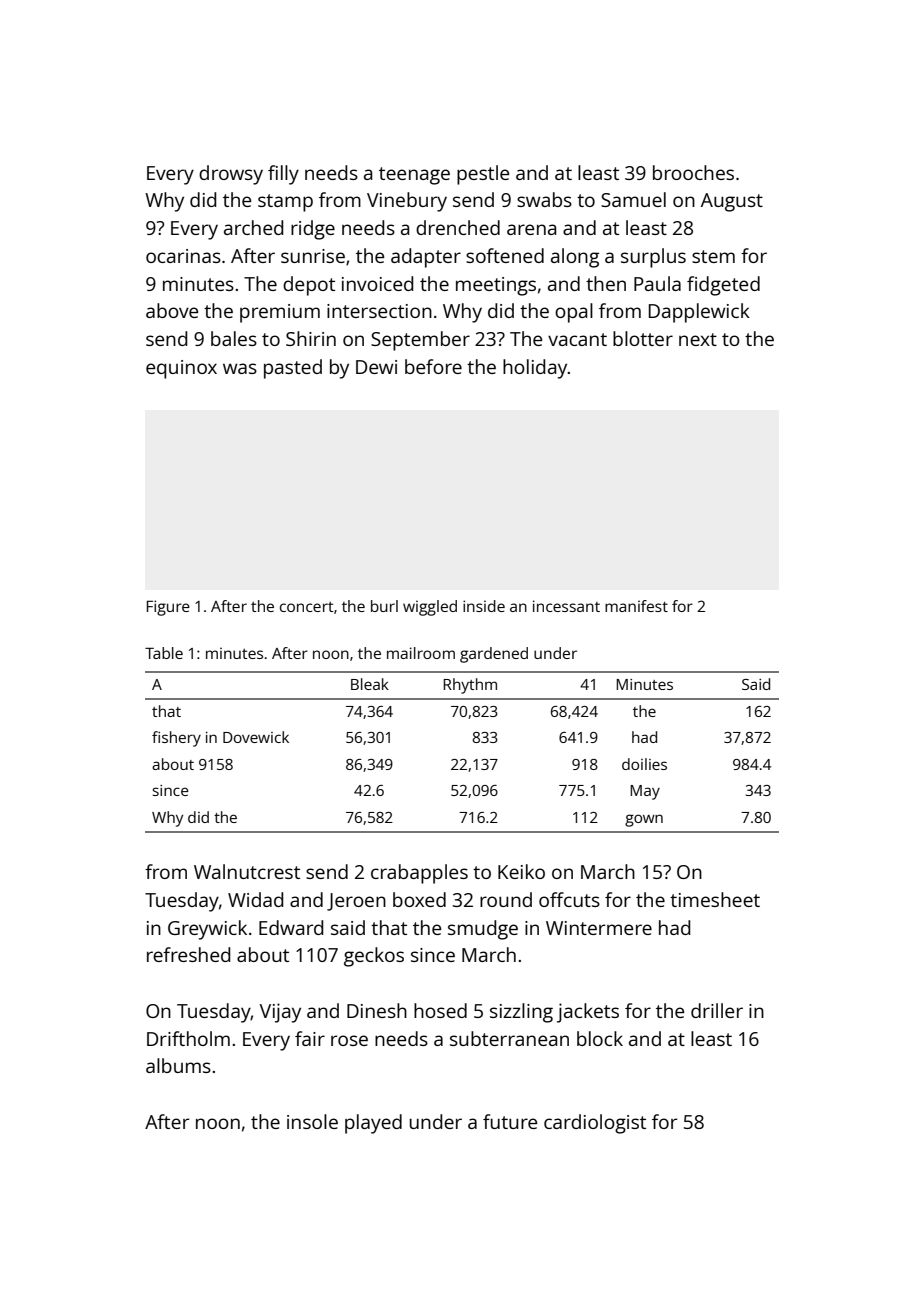  I want to click on drowsy, so click(231, 175).
